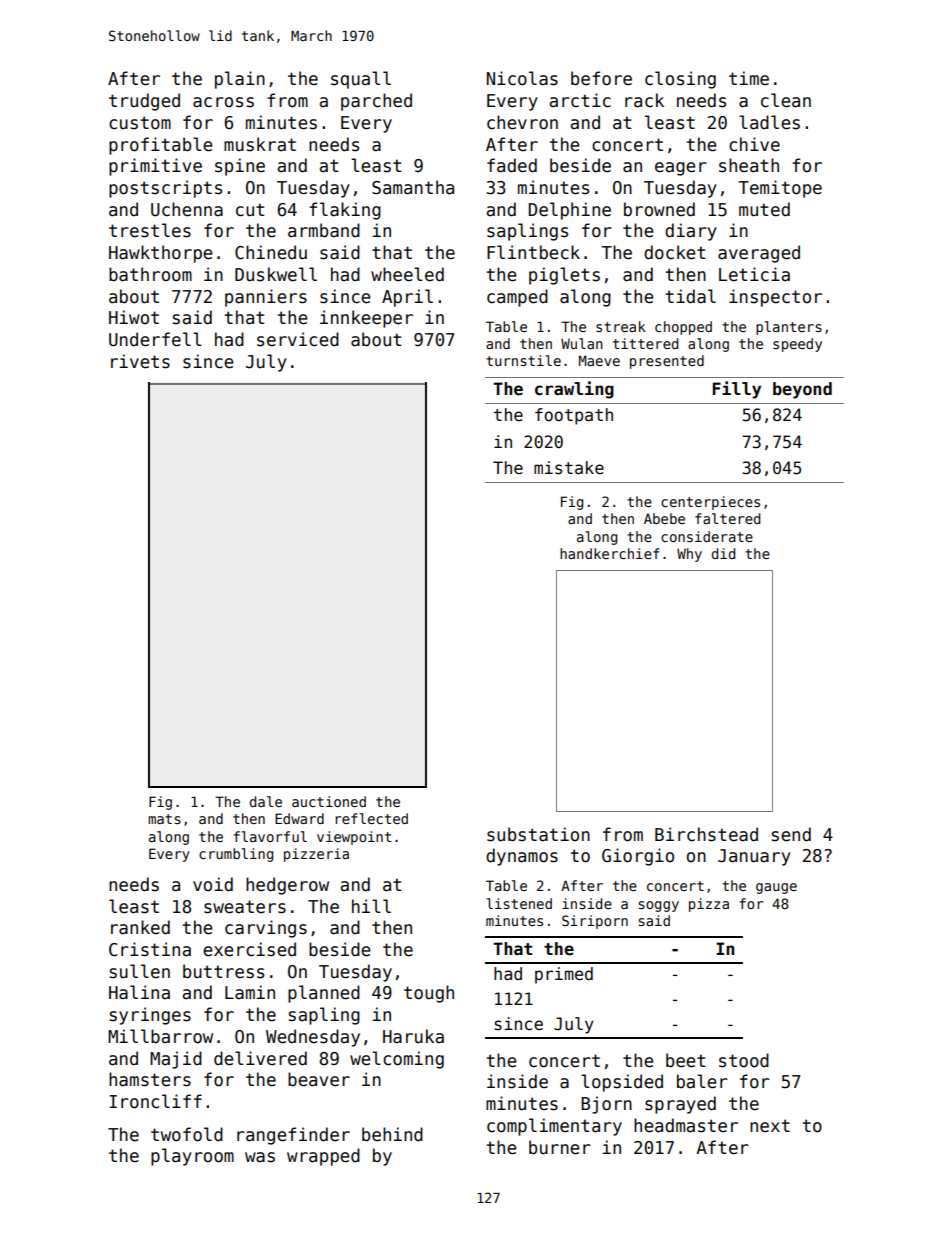  I want to click on handkerchief, so click(609, 553).
